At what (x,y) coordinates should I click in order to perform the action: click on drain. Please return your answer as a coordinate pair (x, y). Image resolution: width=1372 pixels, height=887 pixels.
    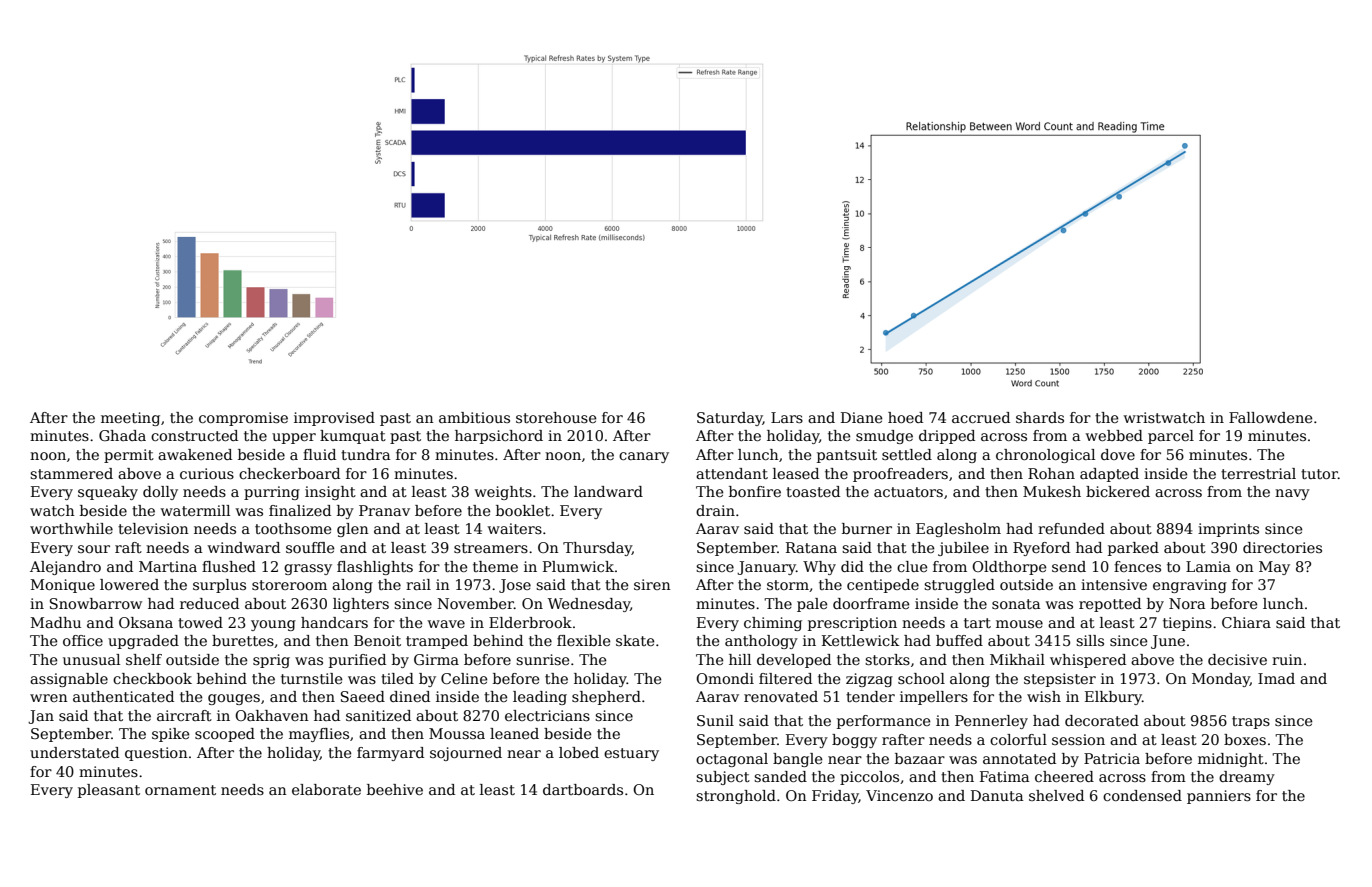
    Looking at the image, I should click on (715, 510).
